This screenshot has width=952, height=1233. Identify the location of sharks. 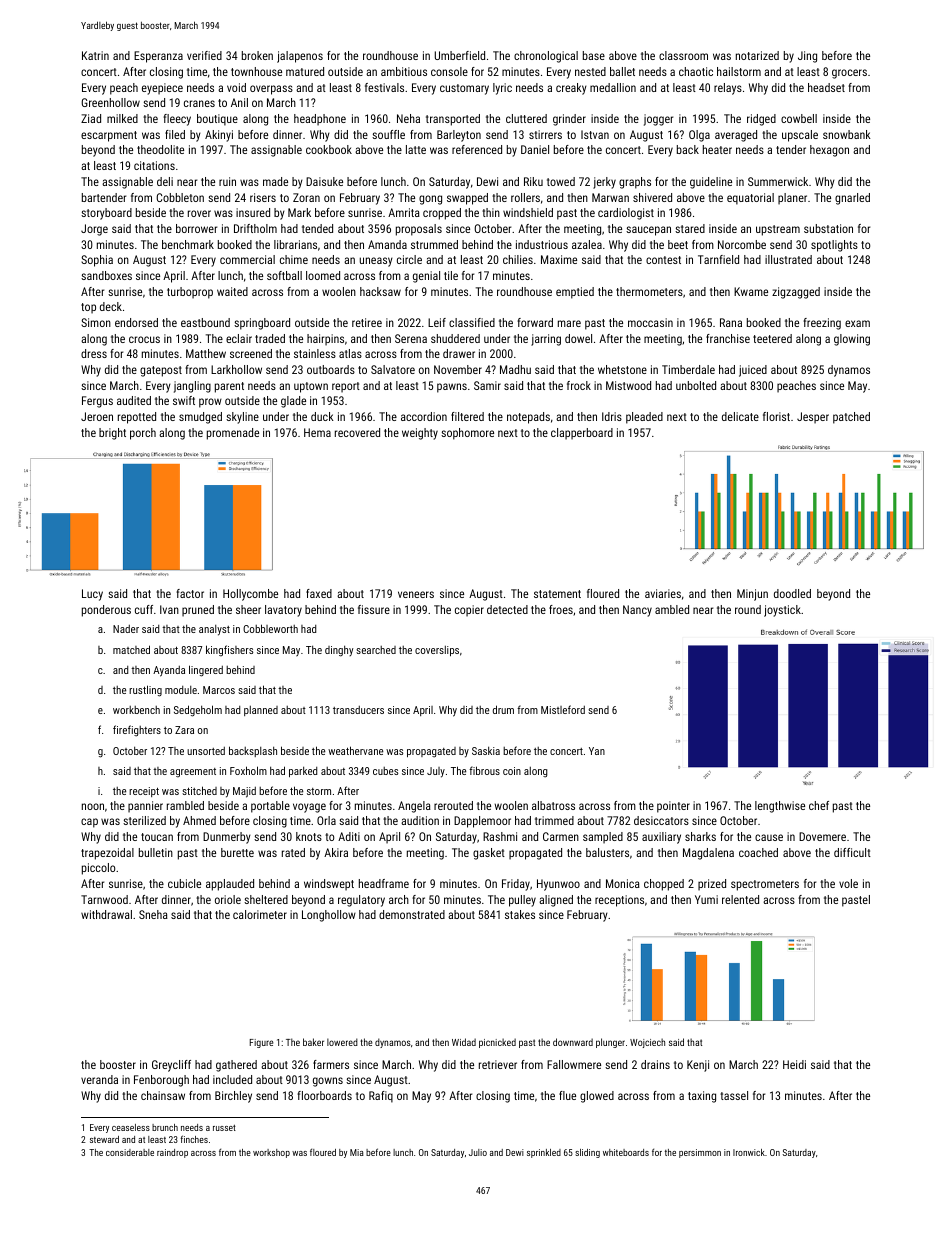
(700, 836).
